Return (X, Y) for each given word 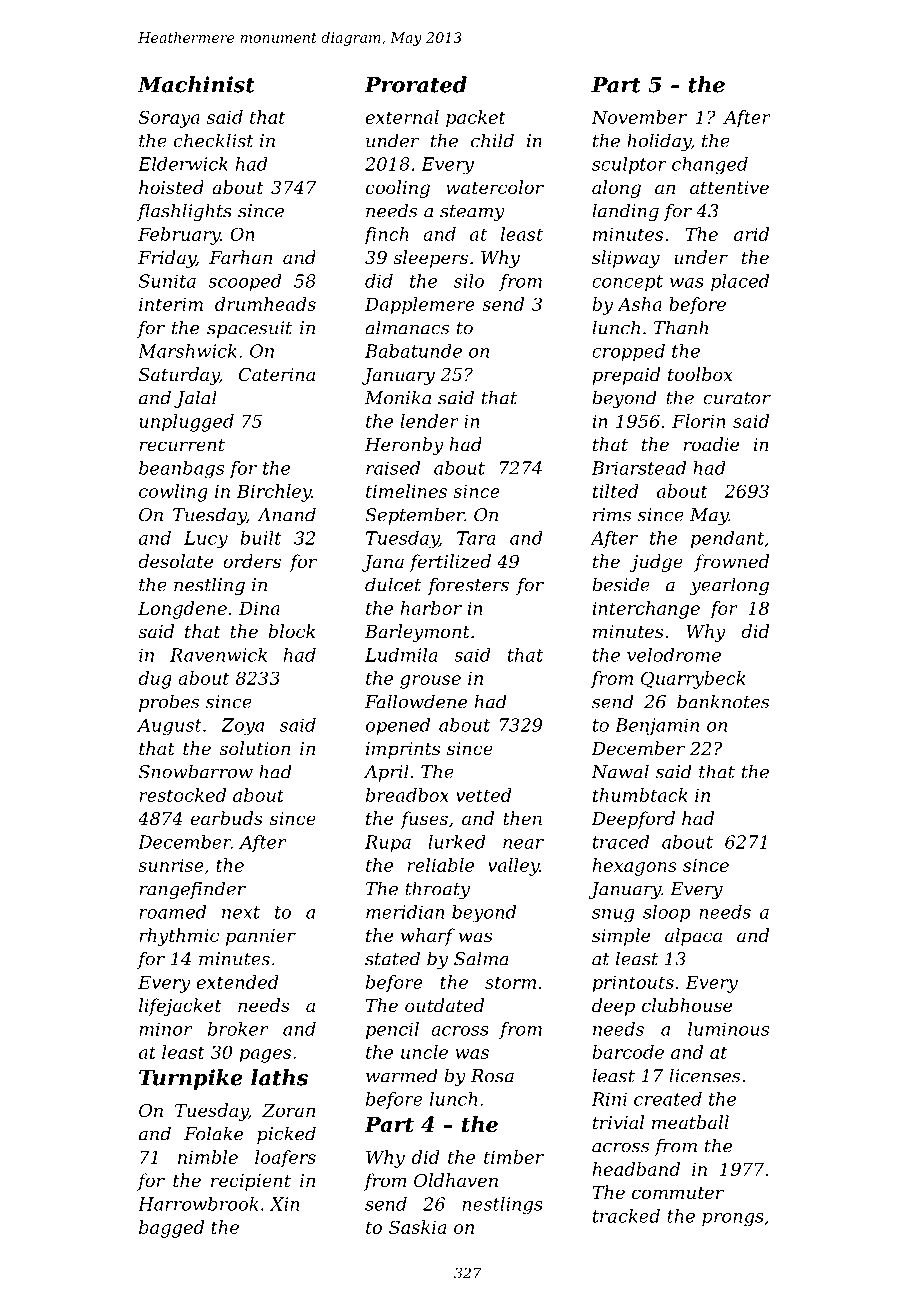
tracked (626, 1216)
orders (252, 561)
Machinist (196, 84)
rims (612, 515)
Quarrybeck (693, 680)
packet (476, 119)
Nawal (620, 771)
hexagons (635, 867)
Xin (284, 1204)
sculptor (629, 165)
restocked (182, 795)
